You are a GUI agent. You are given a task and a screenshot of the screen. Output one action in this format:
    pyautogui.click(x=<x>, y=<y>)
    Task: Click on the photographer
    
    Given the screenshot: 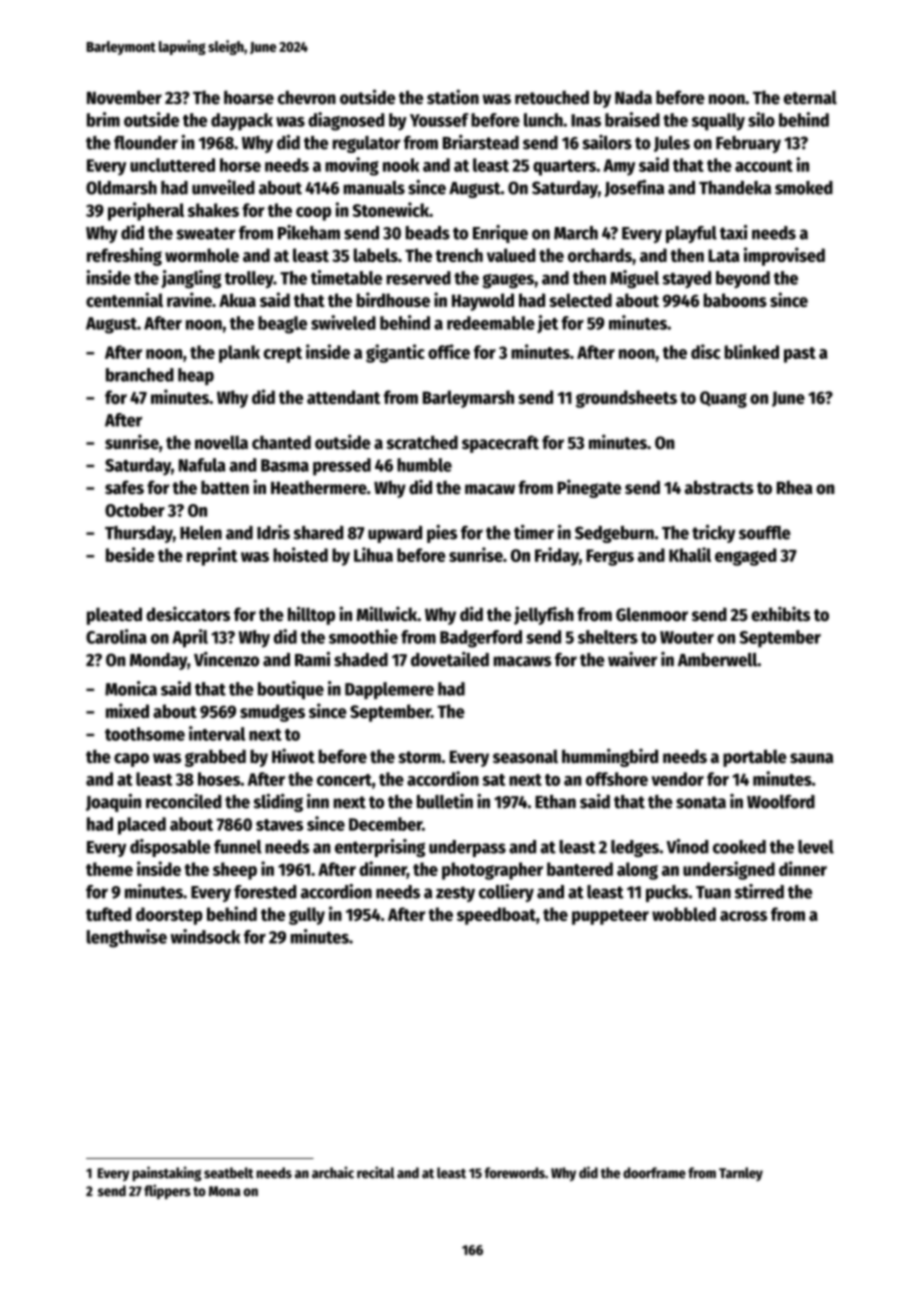 What is the action you would take?
    pyautogui.click(x=492, y=871)
